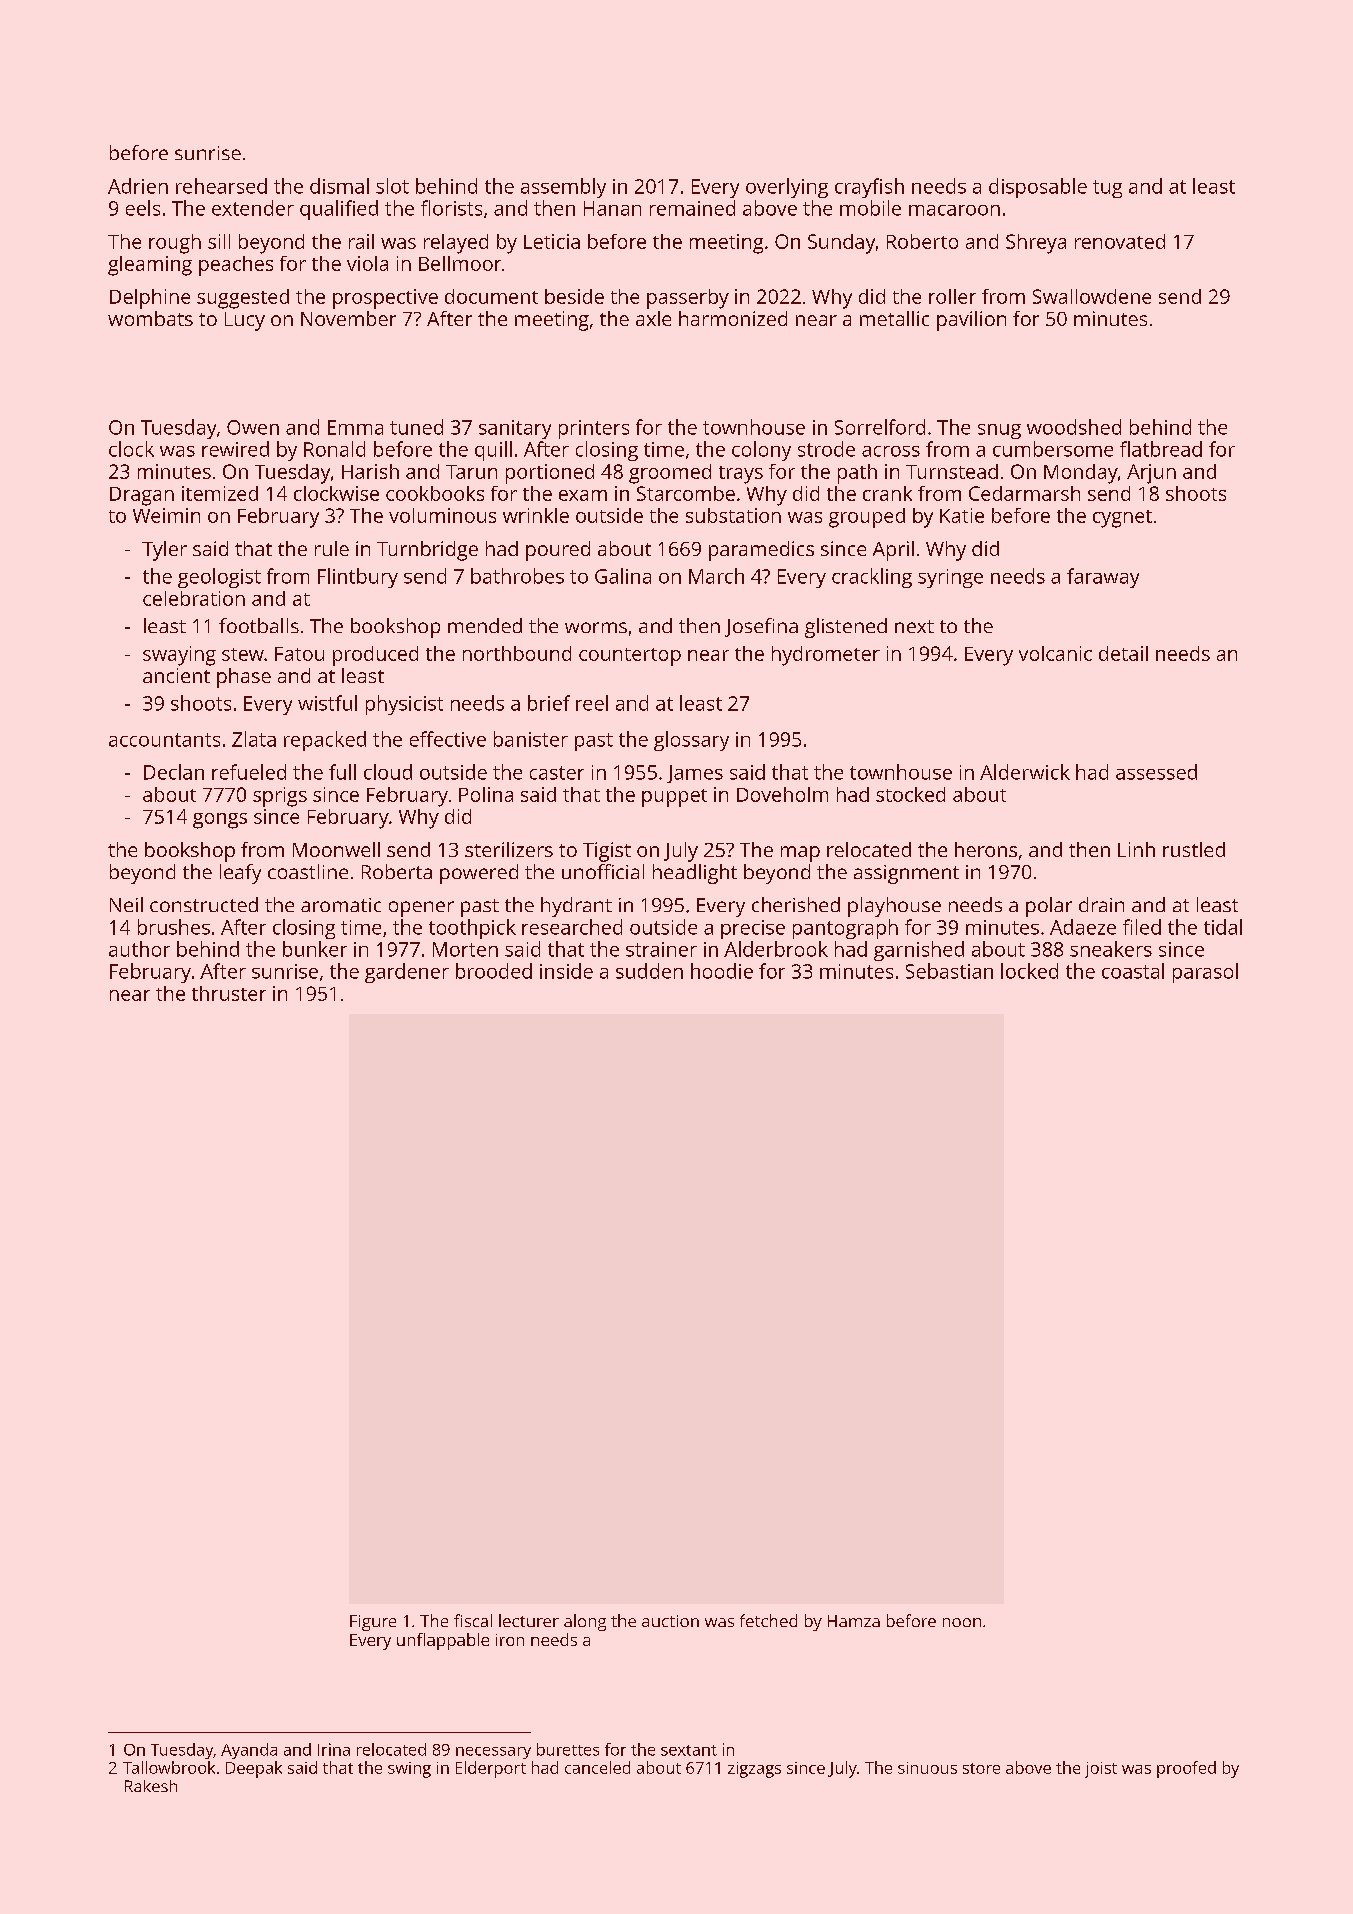 Image resolution: width=1353 pixels, height=1914 pixels. What do you see at coordinates (138, 186) in the page?
I see `Adrien` at bounding box center [138, 186].
